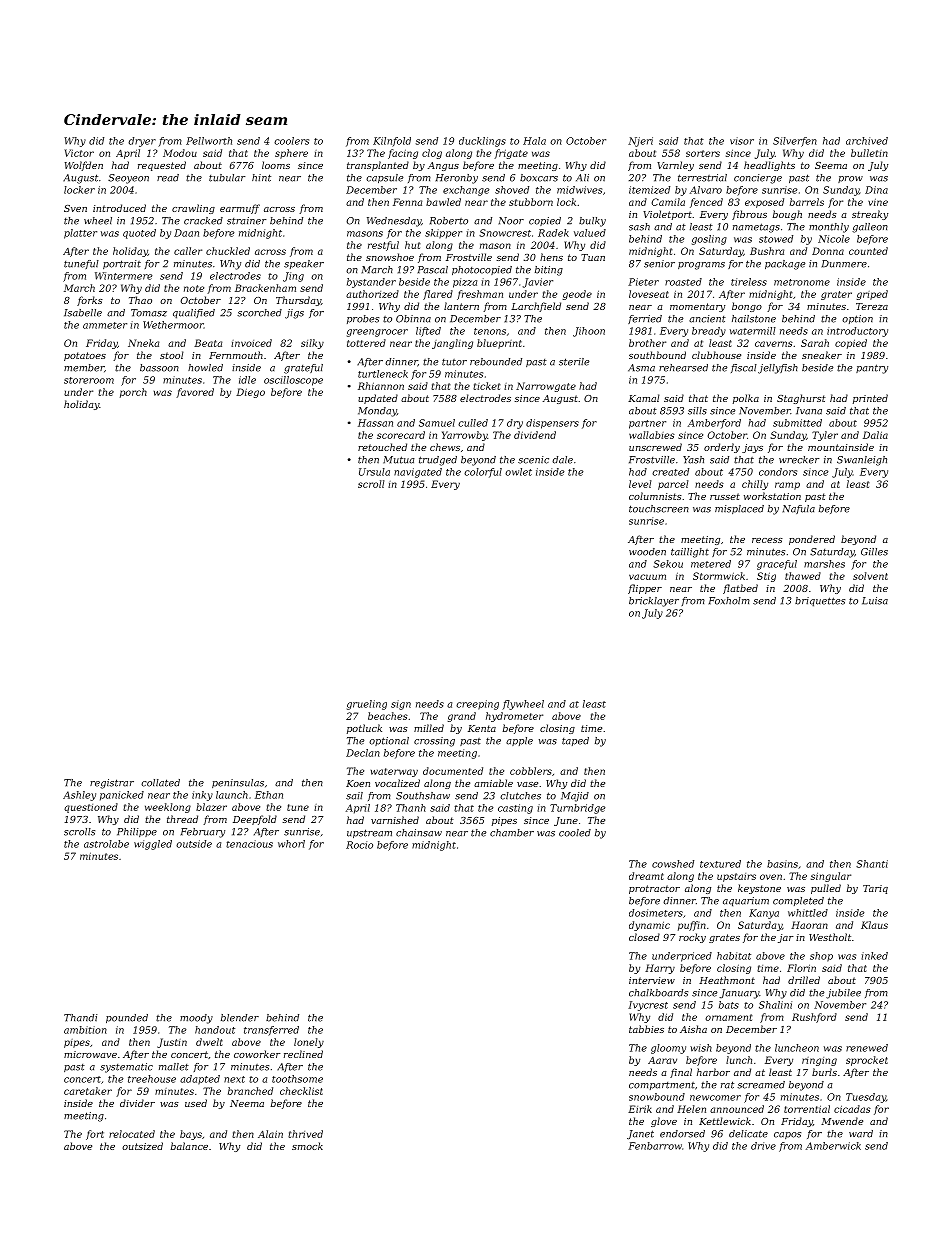 The width and height of the page is (952, 1233). Describe the element at coordinates (79, 796) in the page. I see `Ashley` at that location.
